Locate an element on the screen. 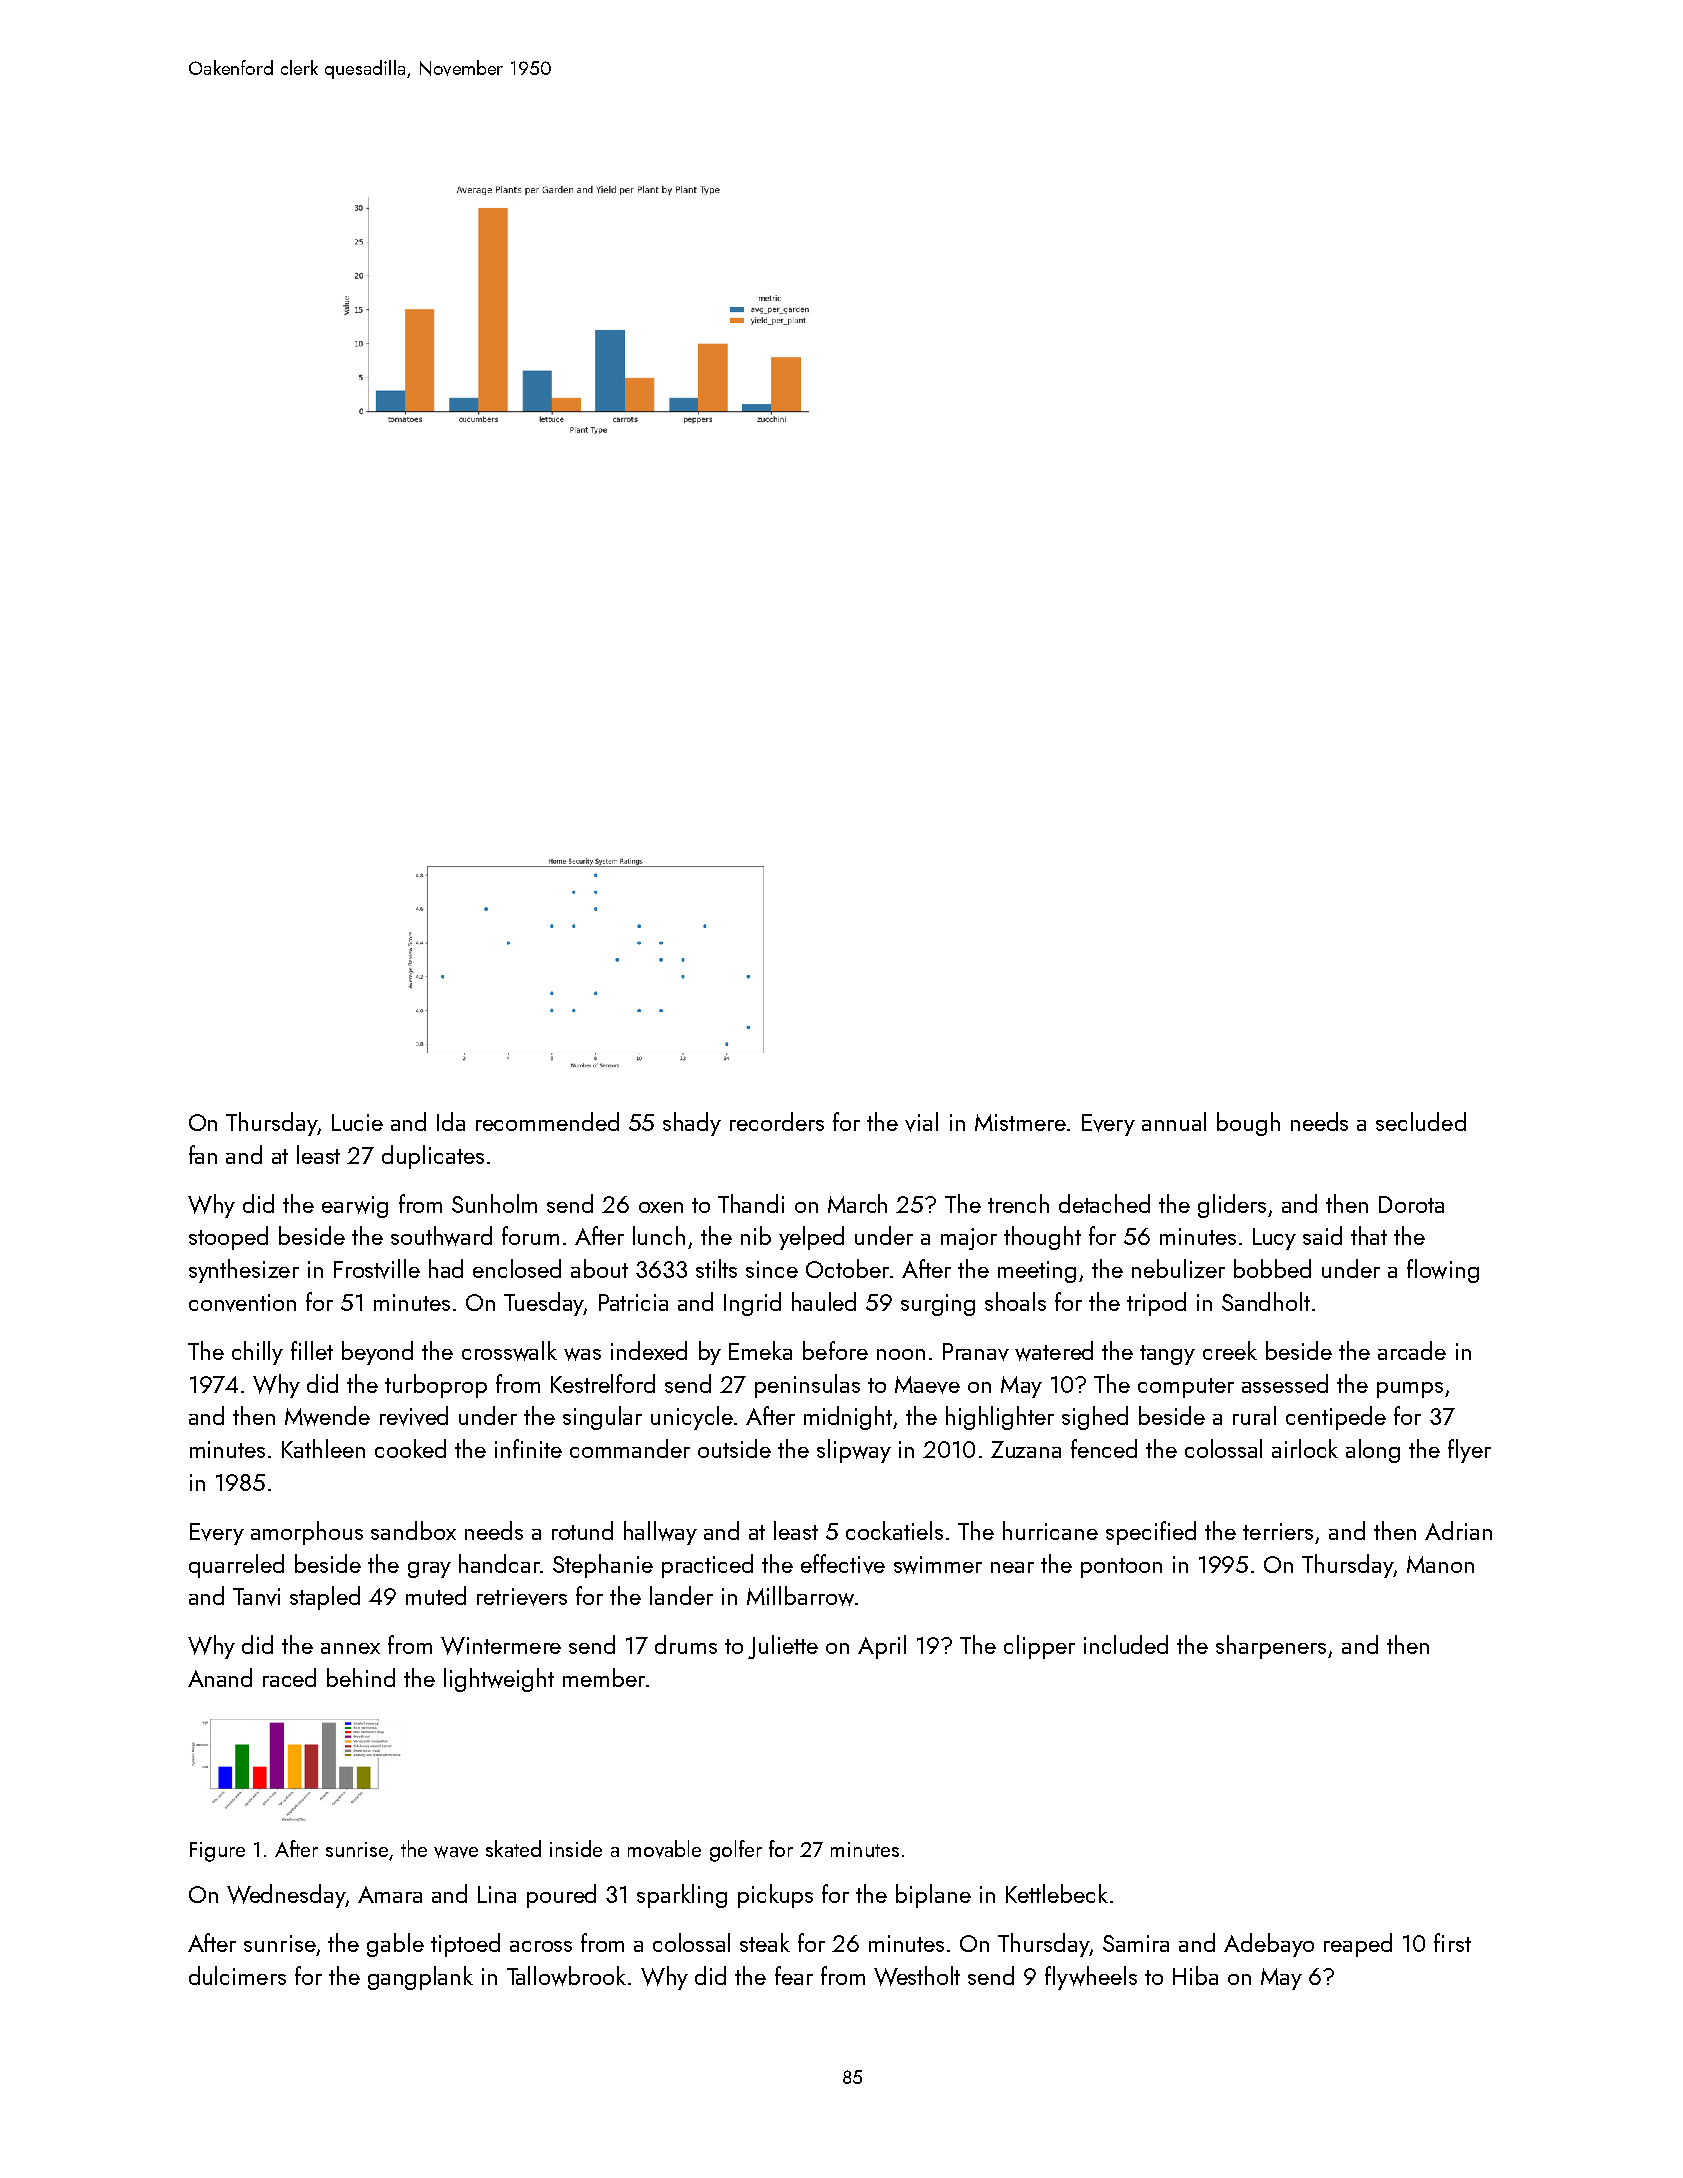  vial is located at coordinates (921, 1122).
